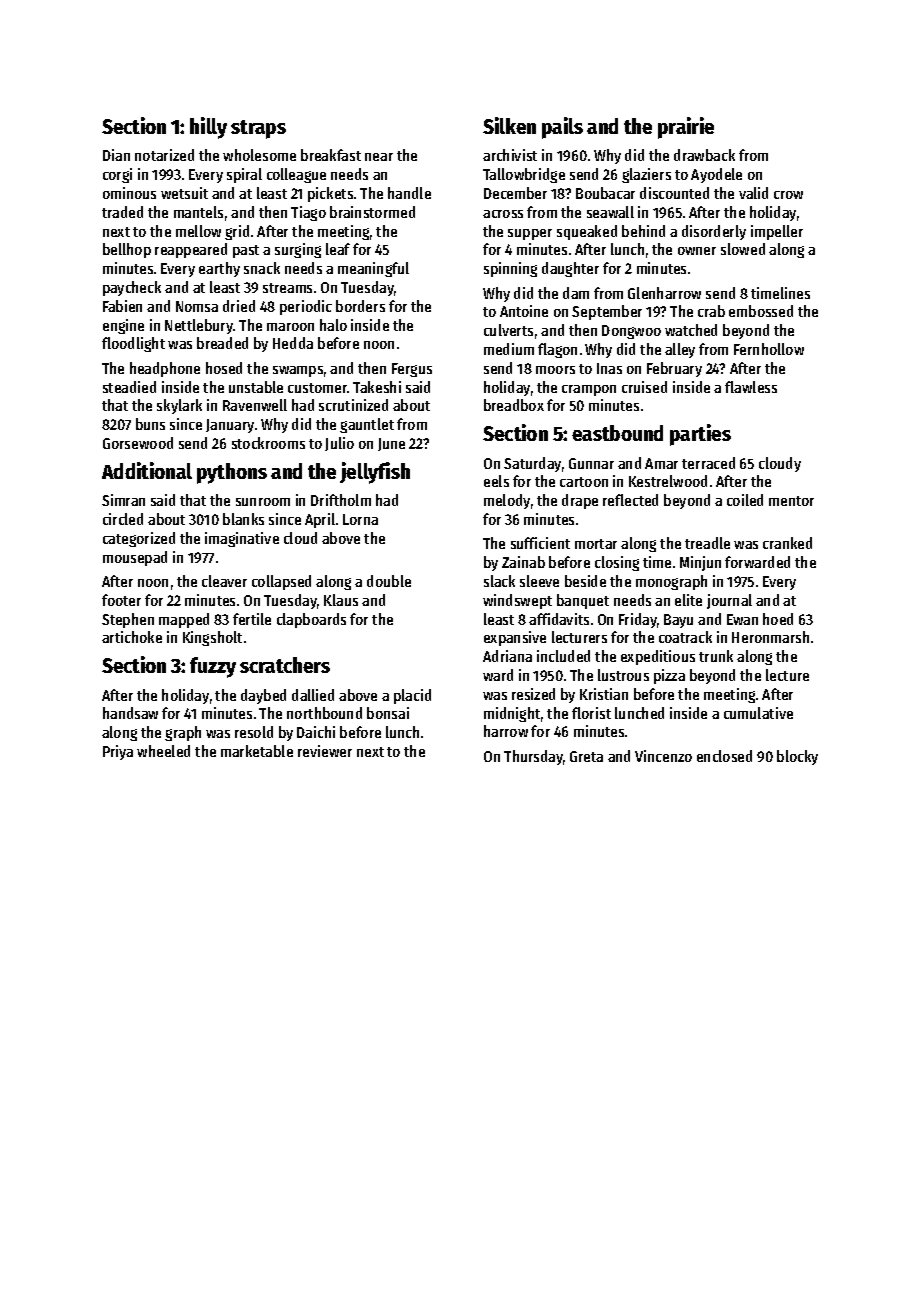 Image resolution: width=924 pixels, height=1308 pixels. I want to click on blanks, so click(243, 519).
